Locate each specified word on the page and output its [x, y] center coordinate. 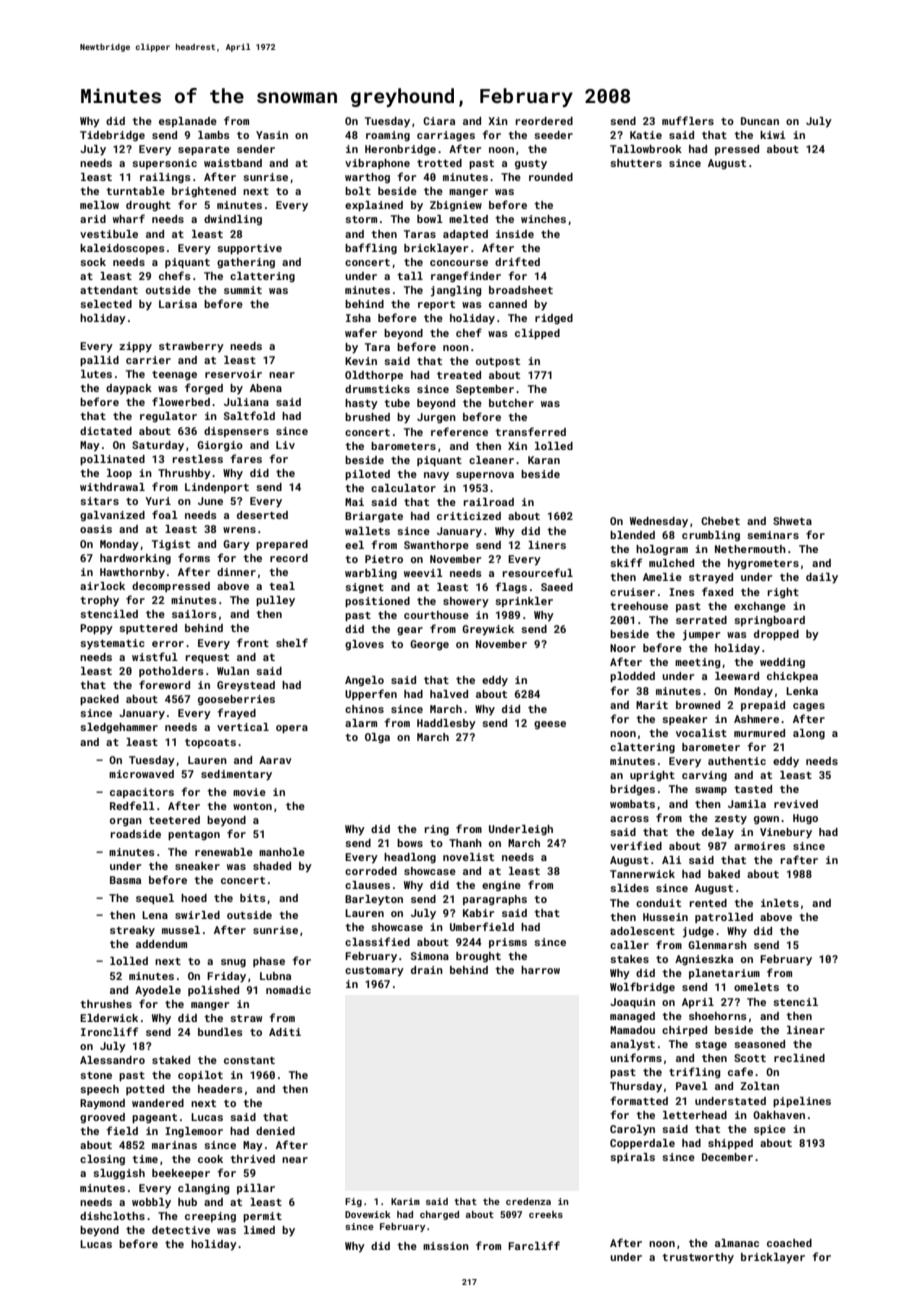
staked [171, 1060]
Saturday [158, 446]
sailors [194, 614]
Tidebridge [112, 136]
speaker [684, 720]
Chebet [720, 521]
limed [259, 1230]
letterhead [695, 1115]
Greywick [488, 630]
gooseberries [236, 700]
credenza [528, 1201]
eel [354, 545]
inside [515, 234]
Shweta [792, 521]
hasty [361, 404]
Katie [646, 135]
